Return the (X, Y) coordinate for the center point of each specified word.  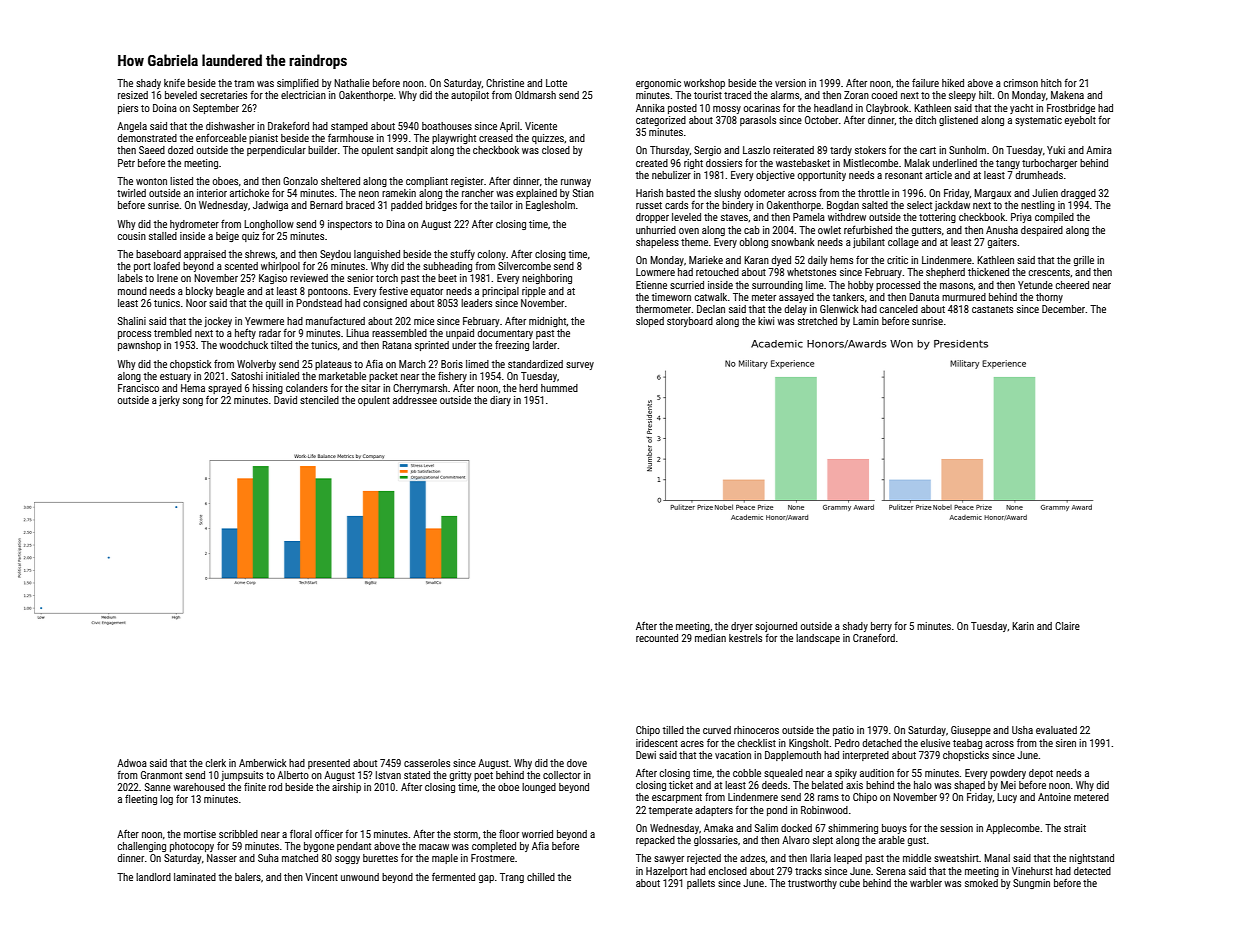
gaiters (1002, 243)
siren (1066, 743)
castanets (992, 309)
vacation (733, 755)
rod (275, 787)
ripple (534, 292)
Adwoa (132, 763)
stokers (870, 150)
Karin (1023, 626)
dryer (742, 627)
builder (322, 150)
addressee (415, 400)
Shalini (132, 321)
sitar (370, 388)
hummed (559, 388)
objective (775, 176)
